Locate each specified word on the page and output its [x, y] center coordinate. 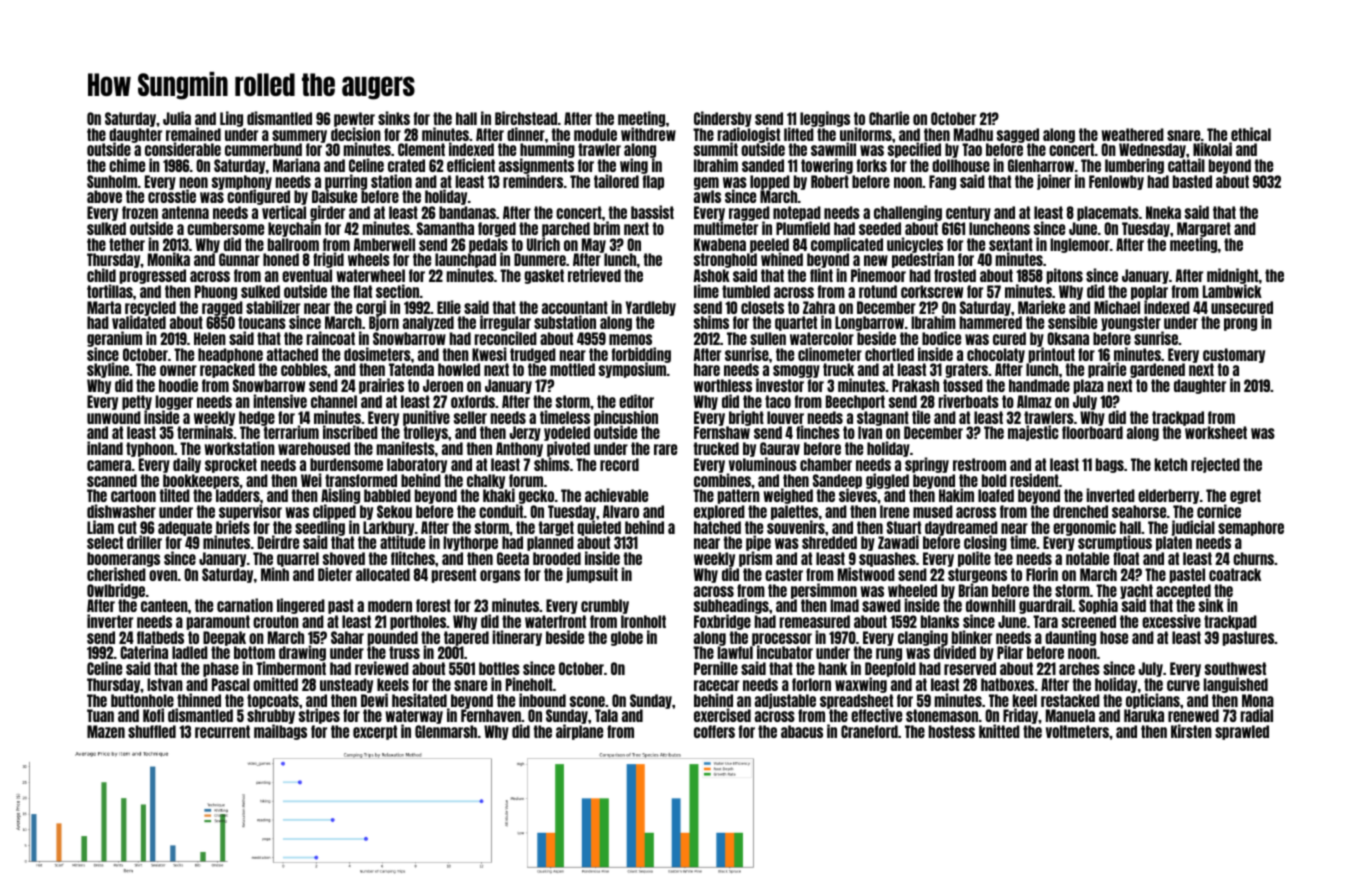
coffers [714, 731]
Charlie [889, 118]
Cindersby [723, 119]
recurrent [222, 731]
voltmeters [1077, 731]
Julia [177, 118]
